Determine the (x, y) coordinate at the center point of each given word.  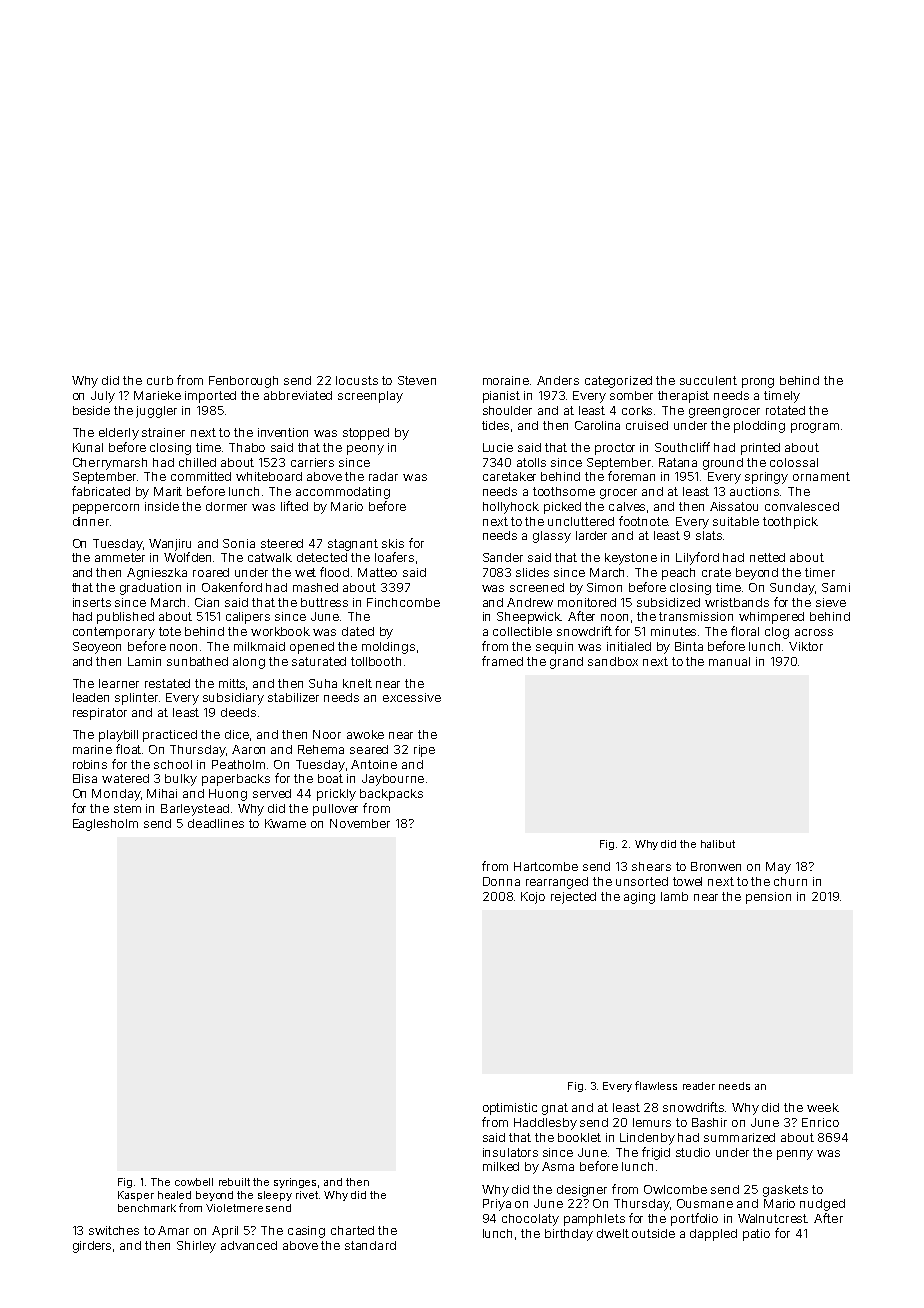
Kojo (533, 898)
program (815, 428)
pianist (501, 397)
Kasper (136, 1196)
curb (160, 380)
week (823, 1107)
